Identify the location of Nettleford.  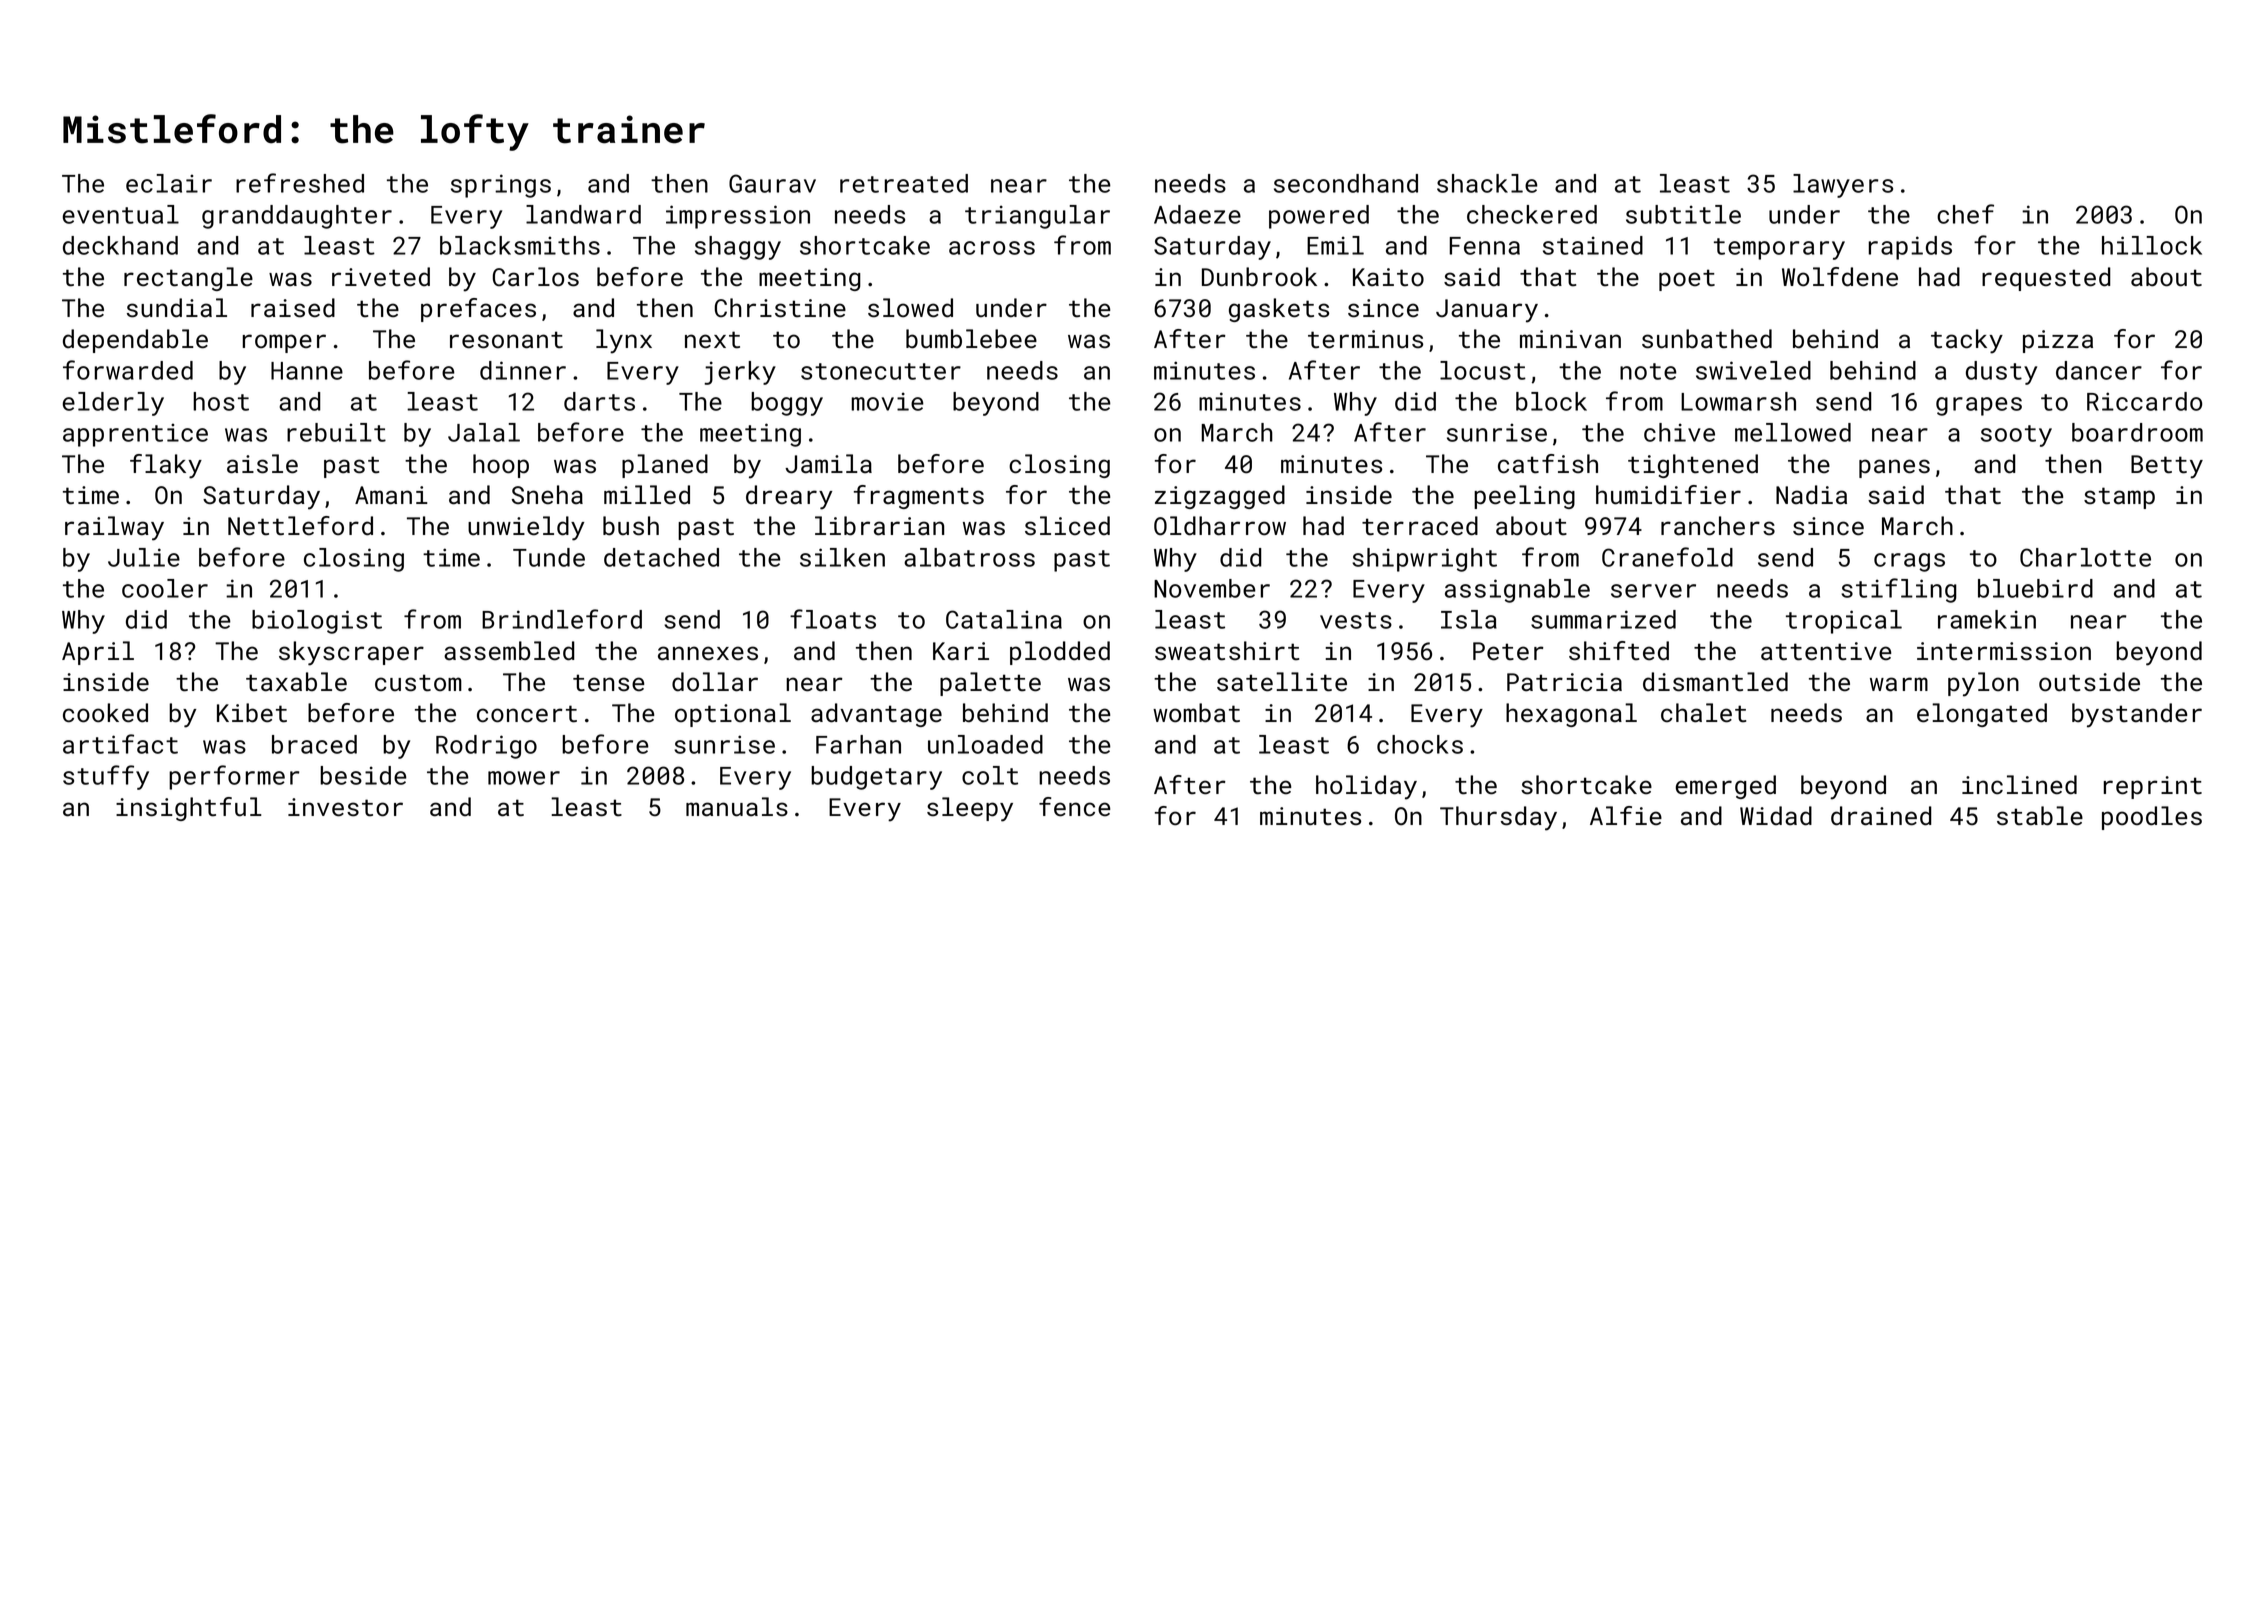
(300, 526).
